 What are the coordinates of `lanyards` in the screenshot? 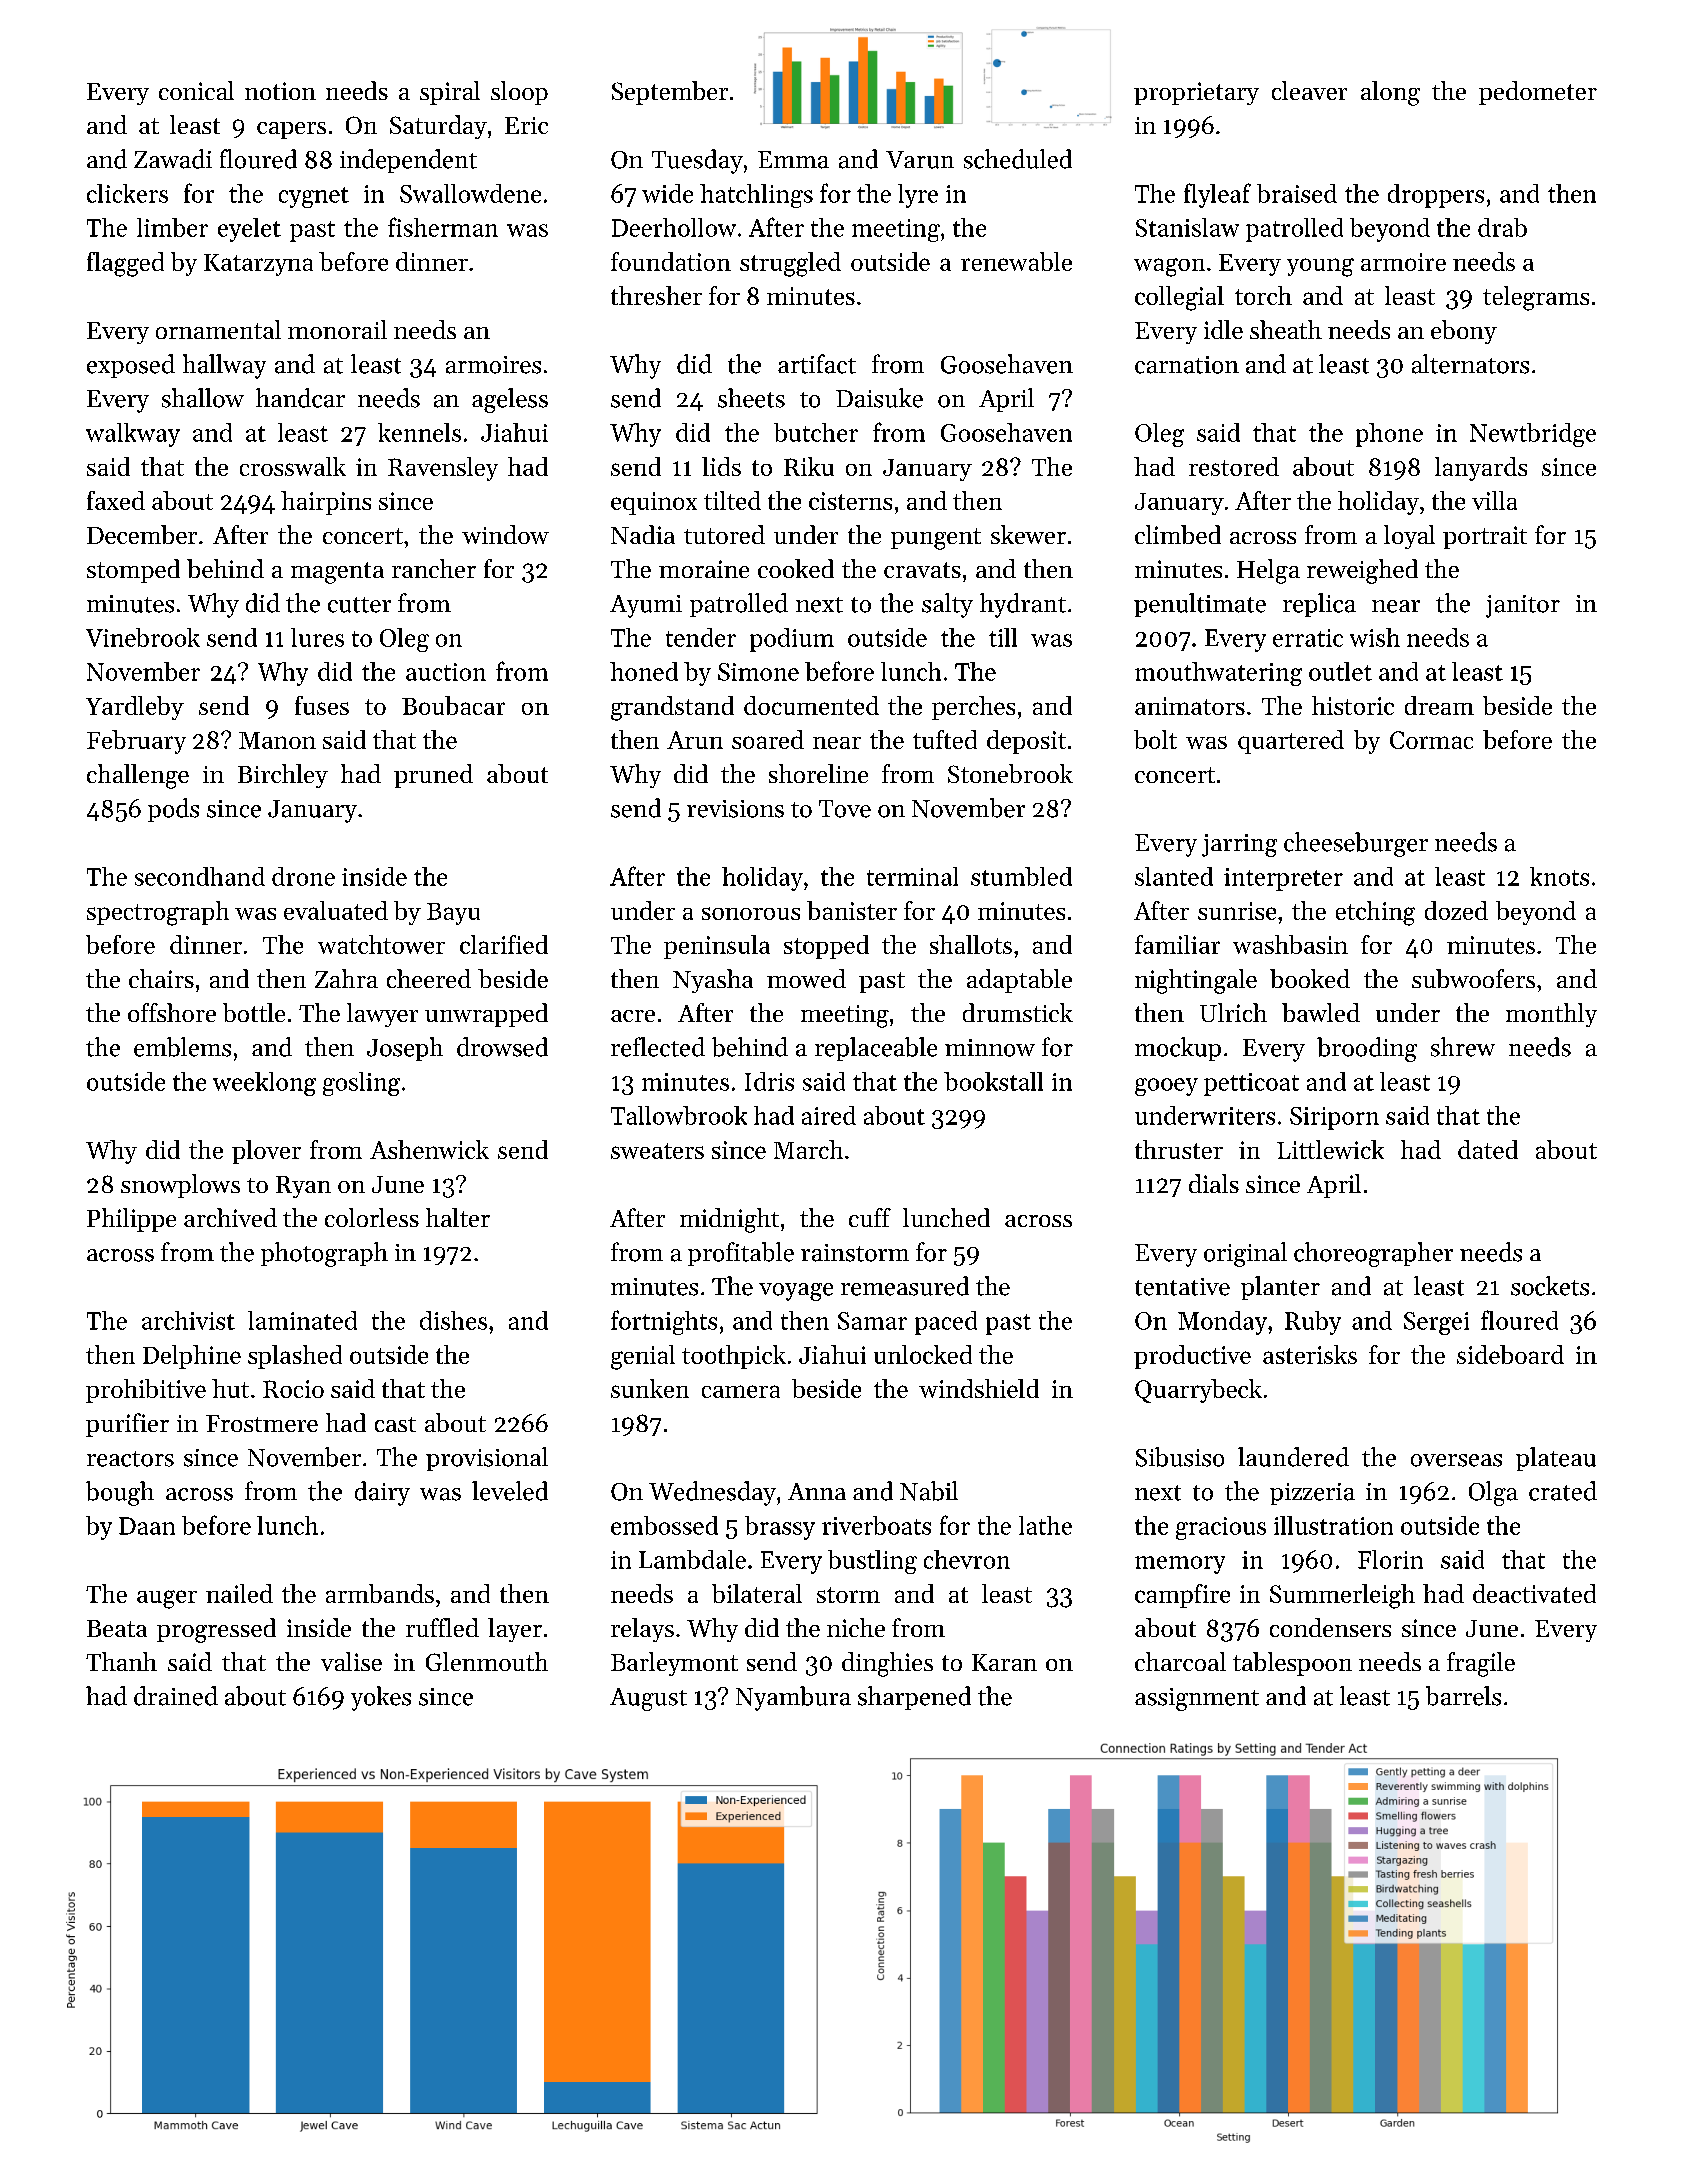 It's located at (1481, 469).
